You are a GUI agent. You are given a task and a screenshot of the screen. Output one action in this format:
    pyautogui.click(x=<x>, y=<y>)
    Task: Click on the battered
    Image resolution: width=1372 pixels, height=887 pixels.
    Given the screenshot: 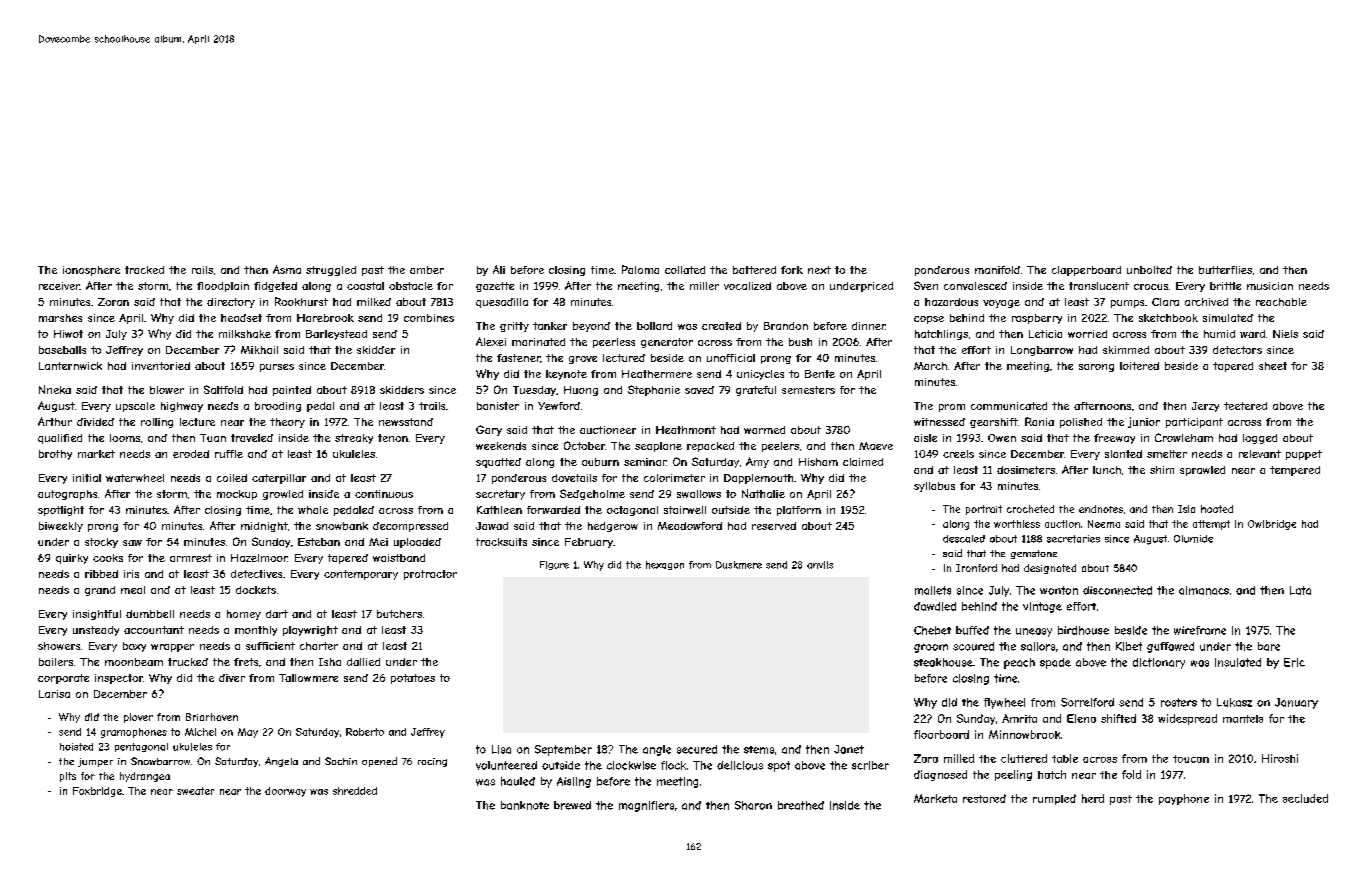 What is the action you would take?
    pyautogui.click(x=754, y=270)
